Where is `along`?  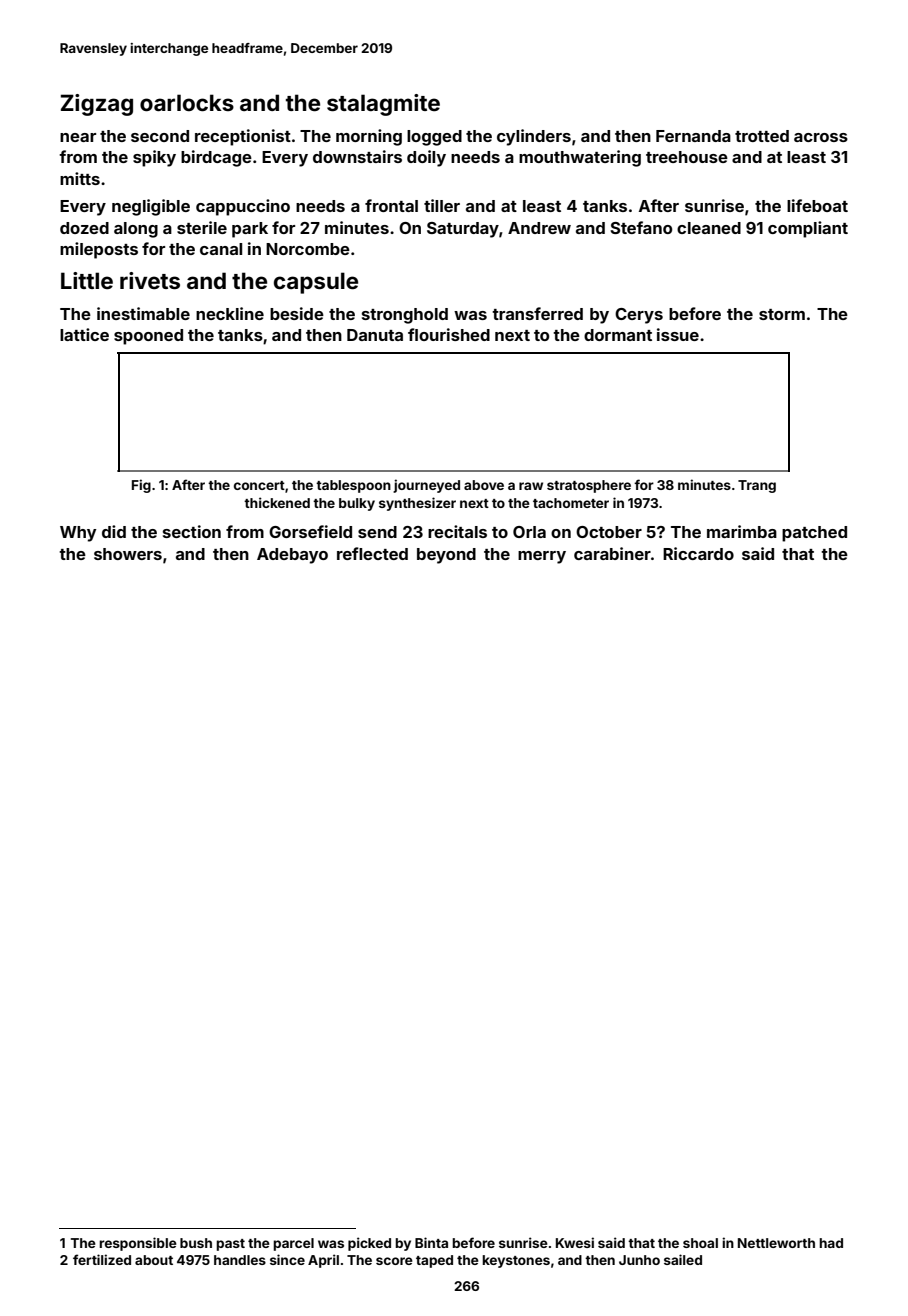
along is located at coordinates (136, 230).
